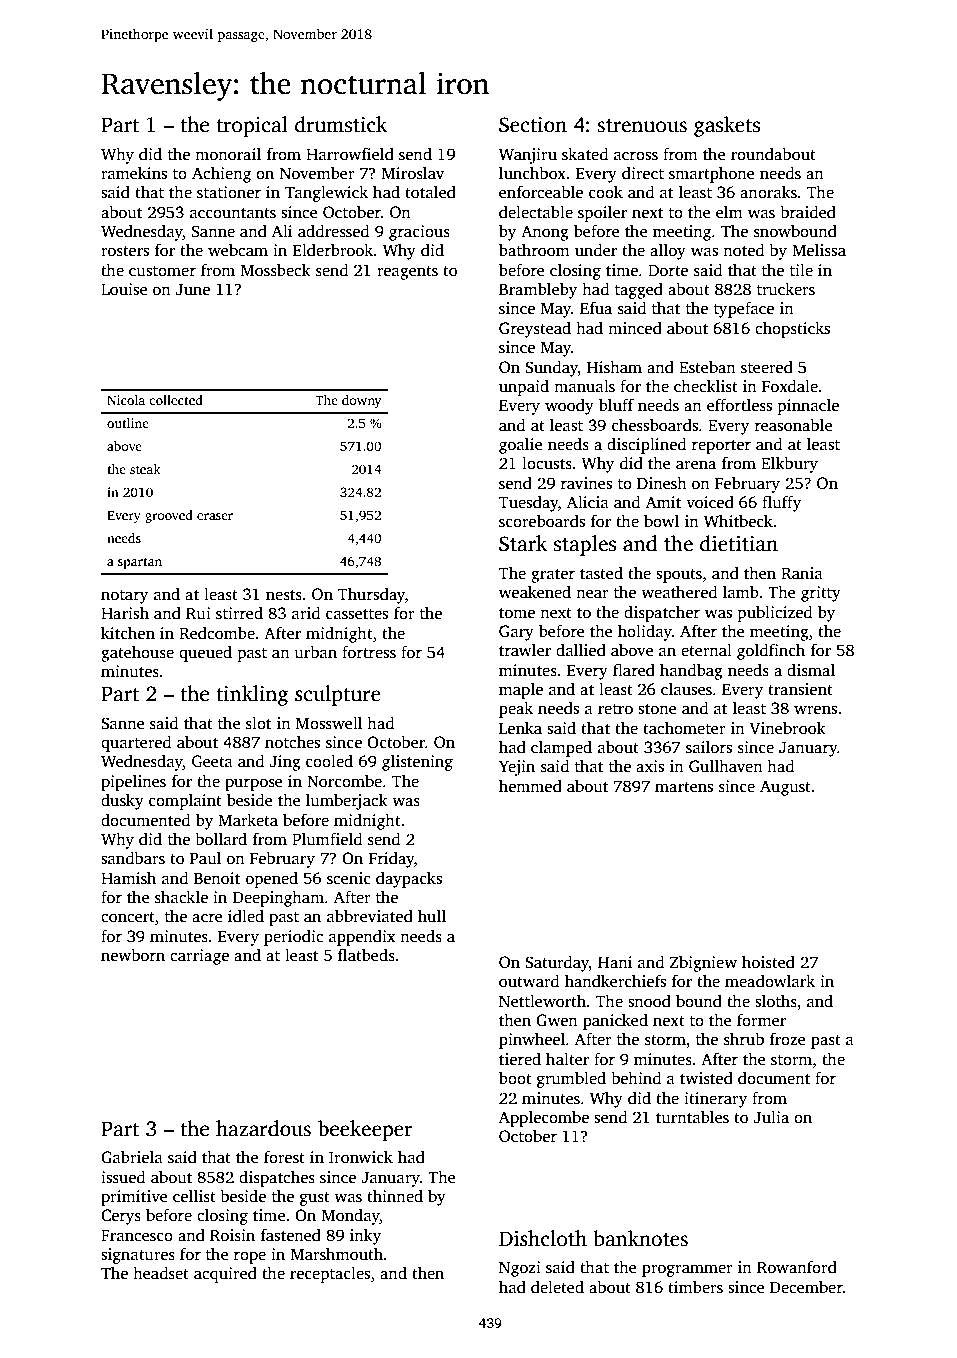 The image size is (957, 1358). I want to click on halter, so click(567, 1059).
